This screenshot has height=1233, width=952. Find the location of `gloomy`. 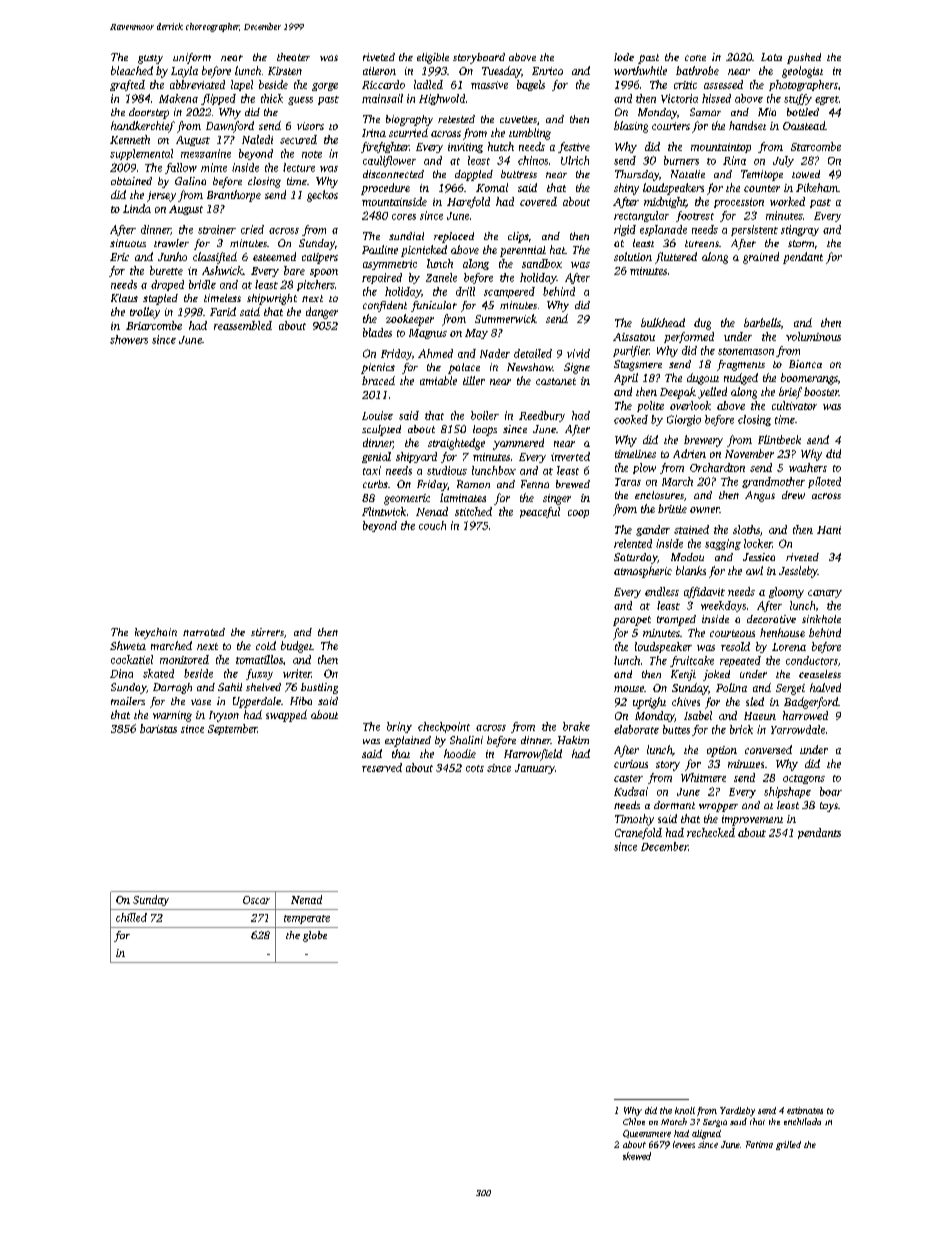

gloomy is located at coordinates (786, 592).
